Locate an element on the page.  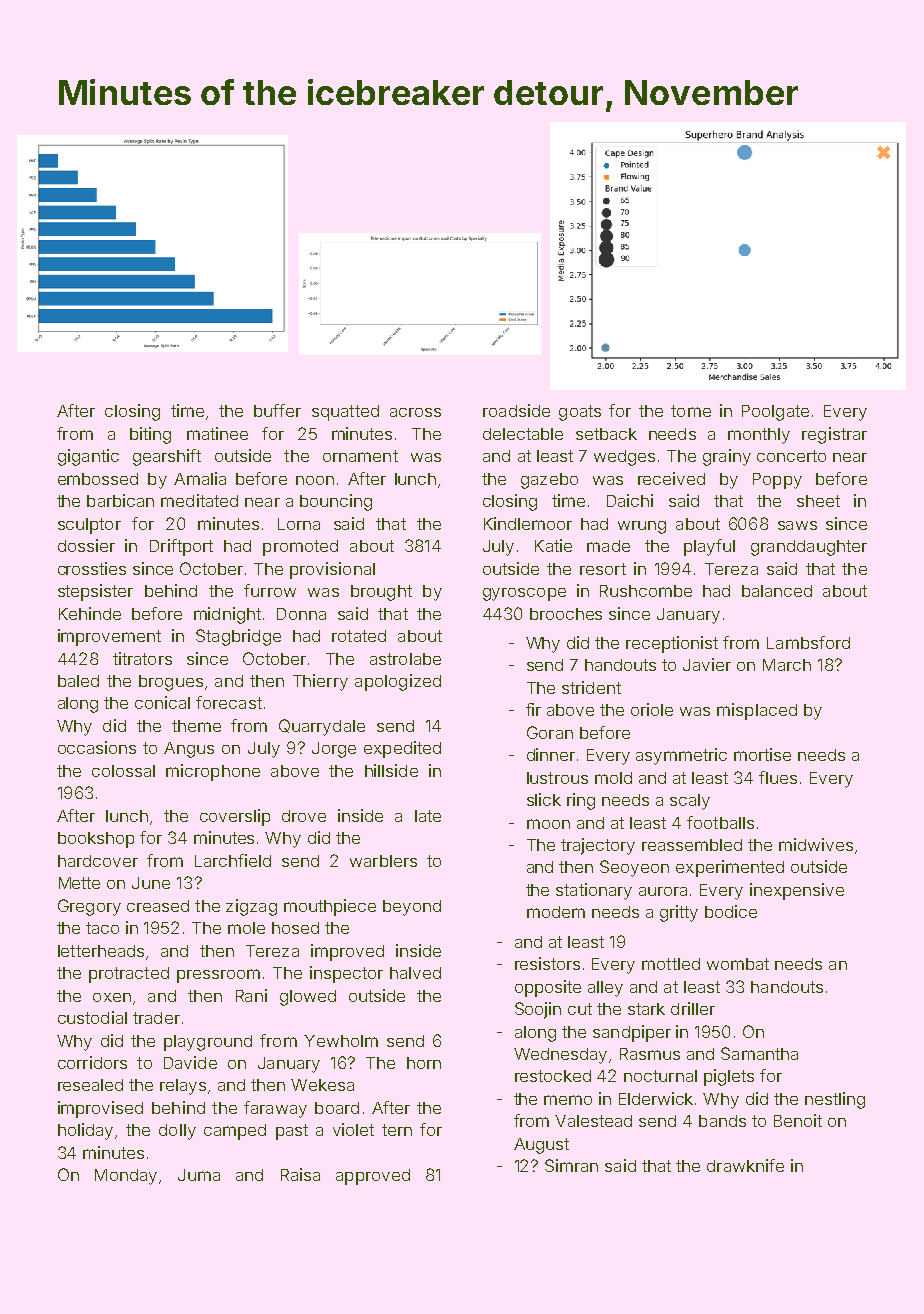
modem is located at coordinates (556, 912).
